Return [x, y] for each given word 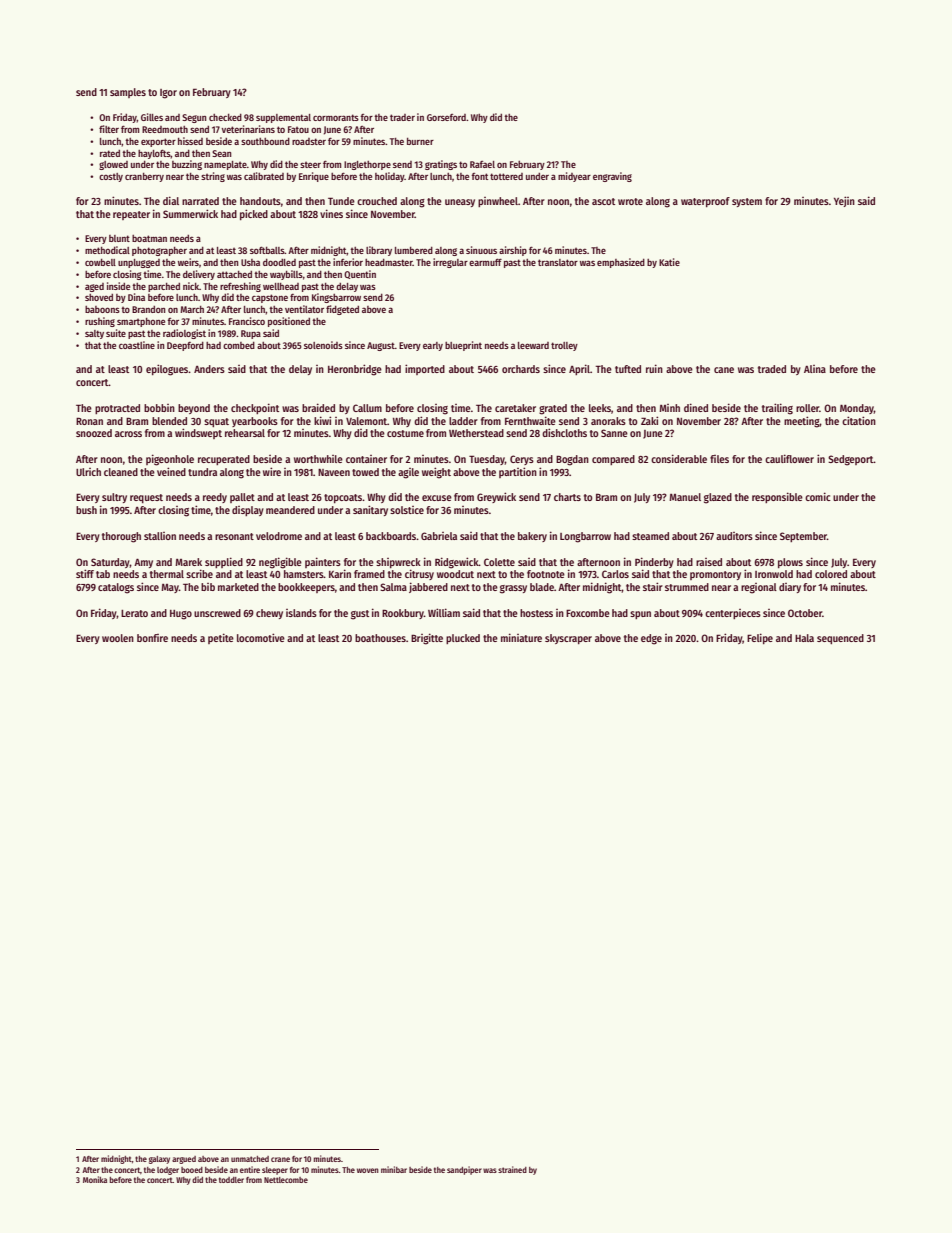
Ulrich [88, 472]
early [433, 346]
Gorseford [446, 117]
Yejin [844, 201]
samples [128, 93]
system [747, 202]
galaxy [159, 1160]
